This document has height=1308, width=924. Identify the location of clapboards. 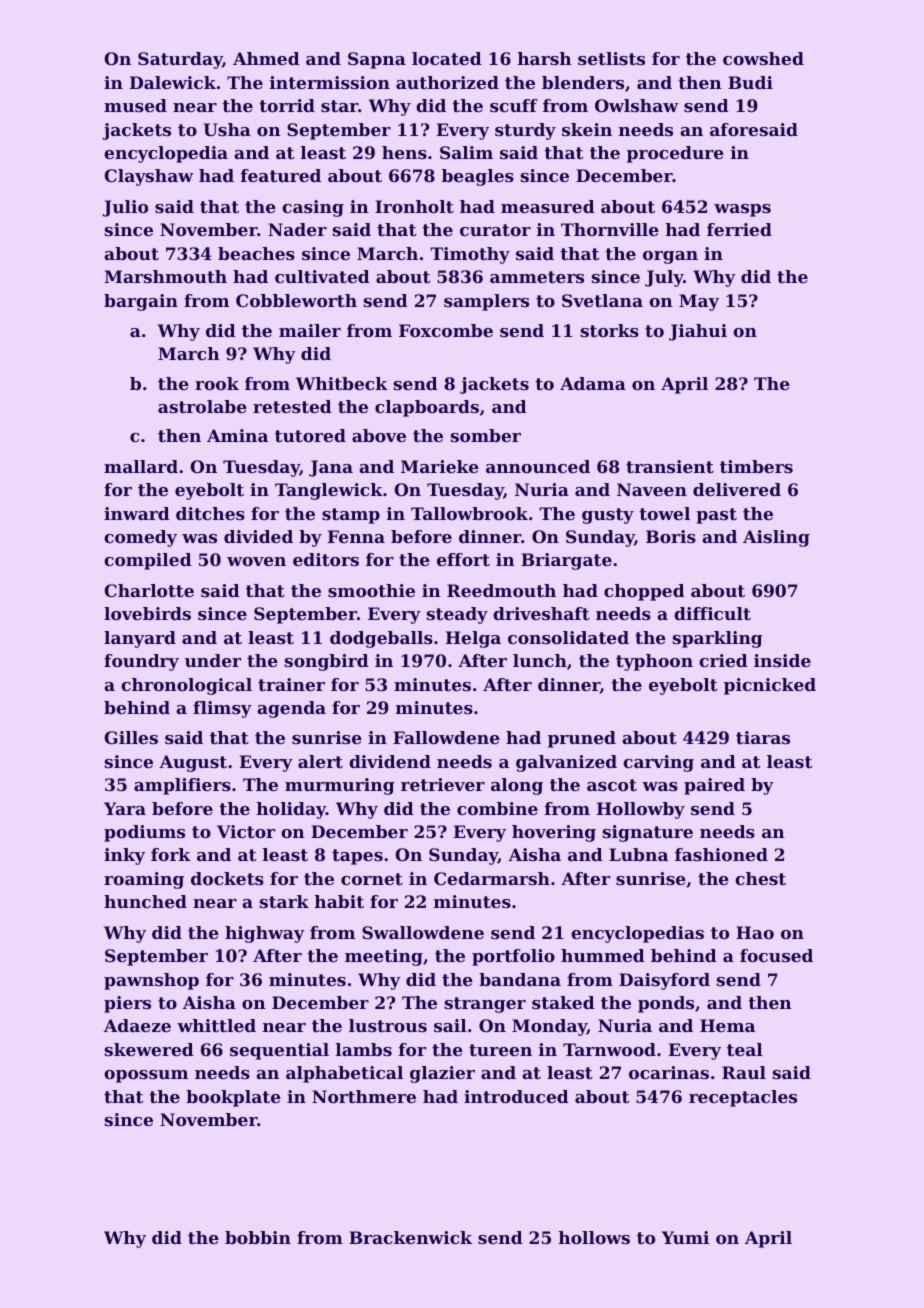
(427, 408).
